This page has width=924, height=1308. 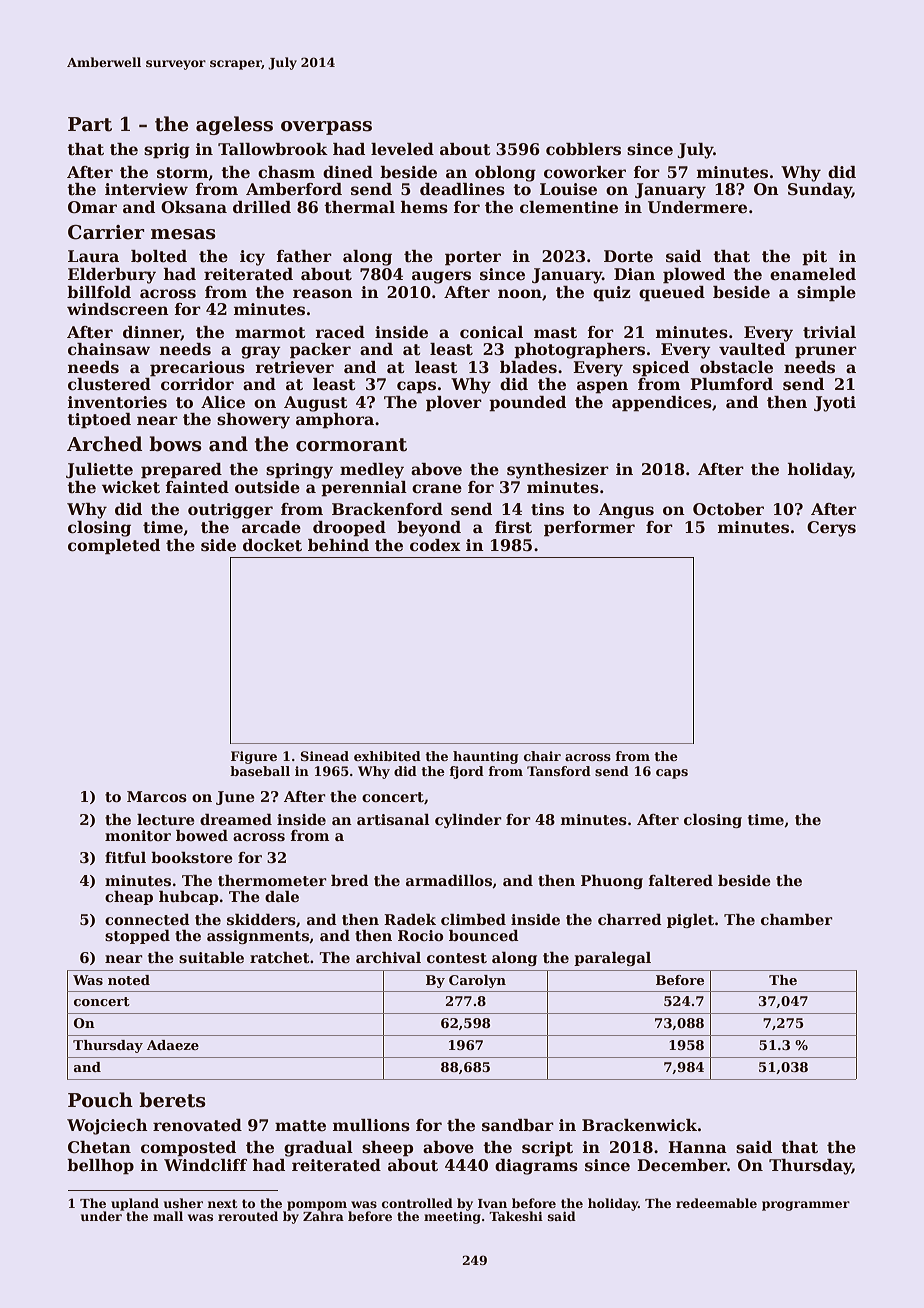 I want to click on matte, so click(x=300, y=1126).
